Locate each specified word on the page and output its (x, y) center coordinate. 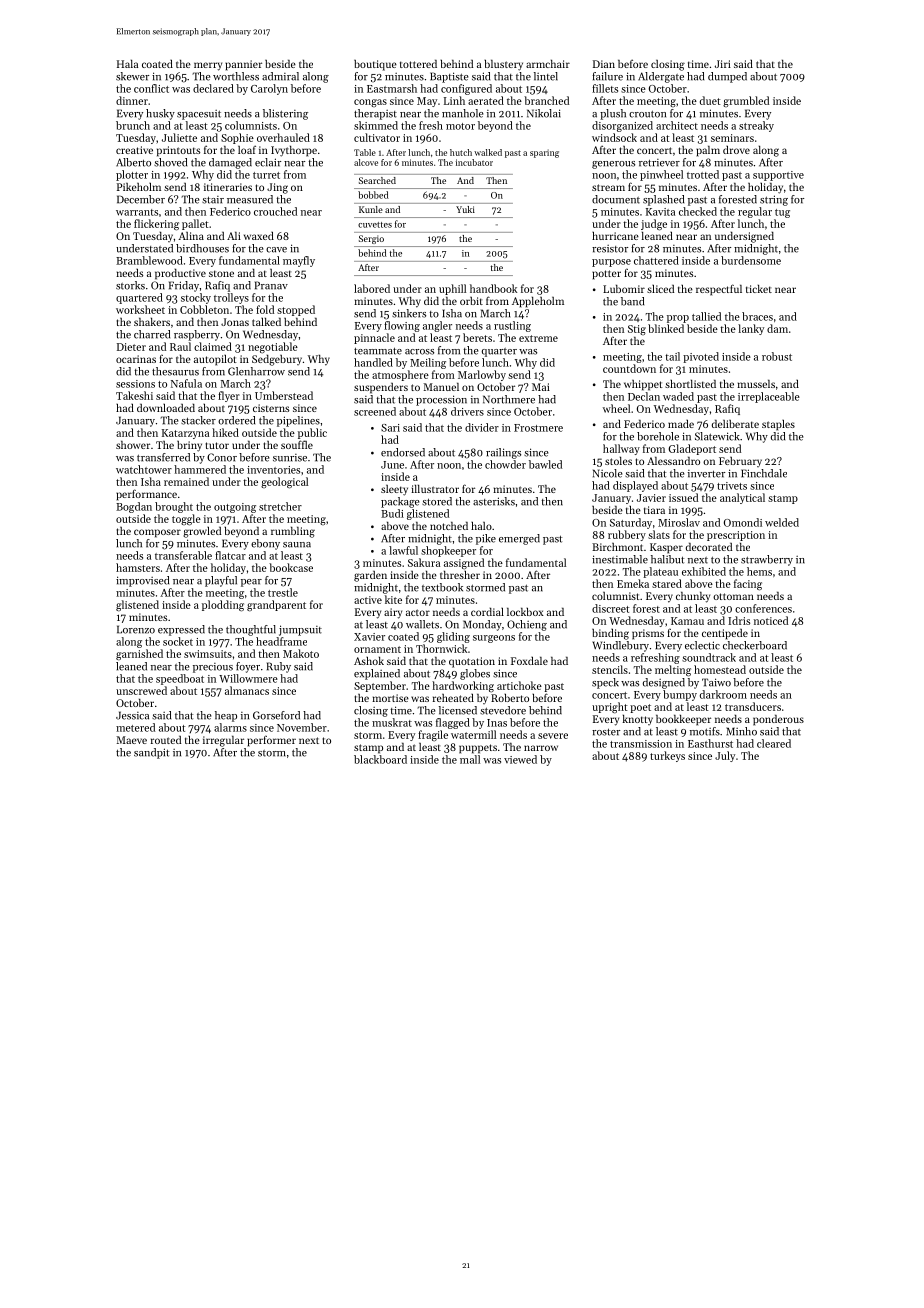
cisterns (271, 408)
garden (370, 576)
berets (477, 337)
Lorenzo (136, 629)
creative (134, 150)
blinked (666, 328)
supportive (778, 176)
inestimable (620, 559)
